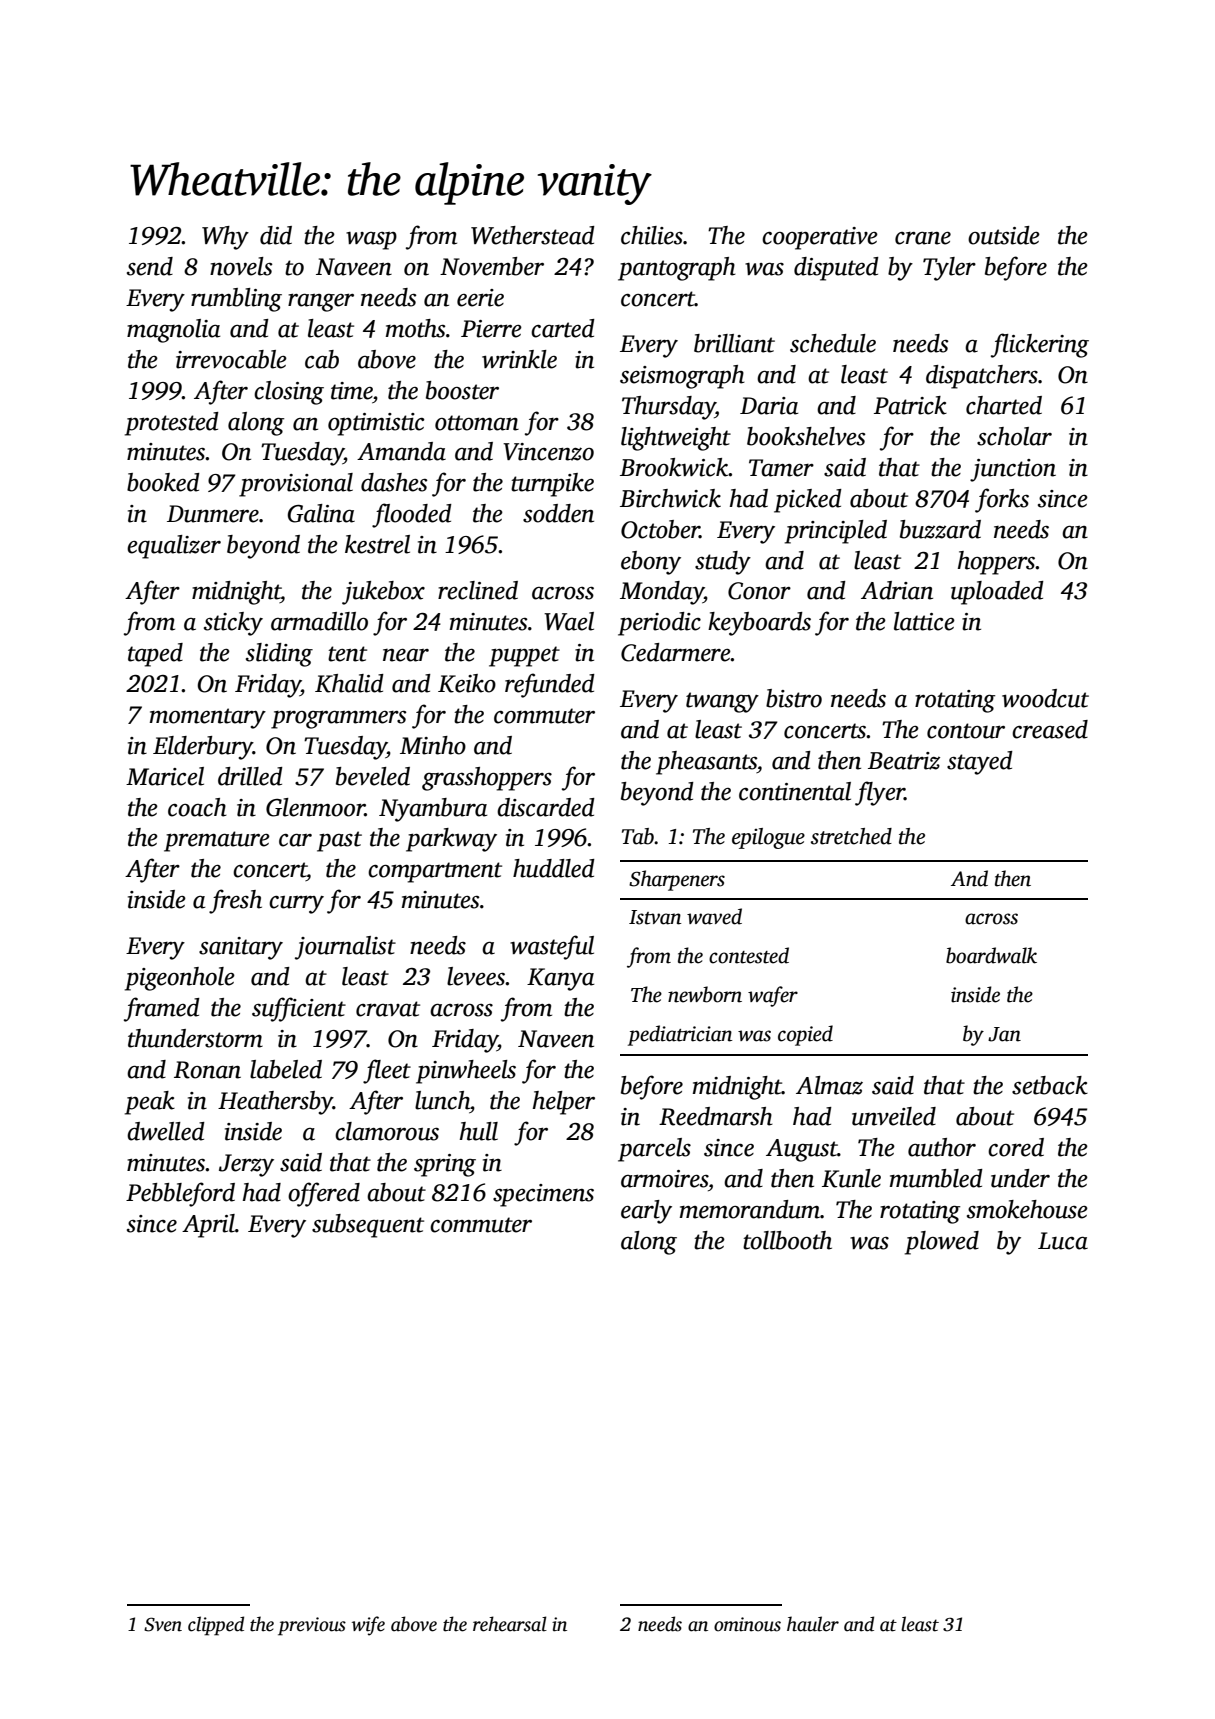 Image resolution: width=1215 pixels, height=1719 pixels. I want to click on tollbooth, so click(787, 1240).
